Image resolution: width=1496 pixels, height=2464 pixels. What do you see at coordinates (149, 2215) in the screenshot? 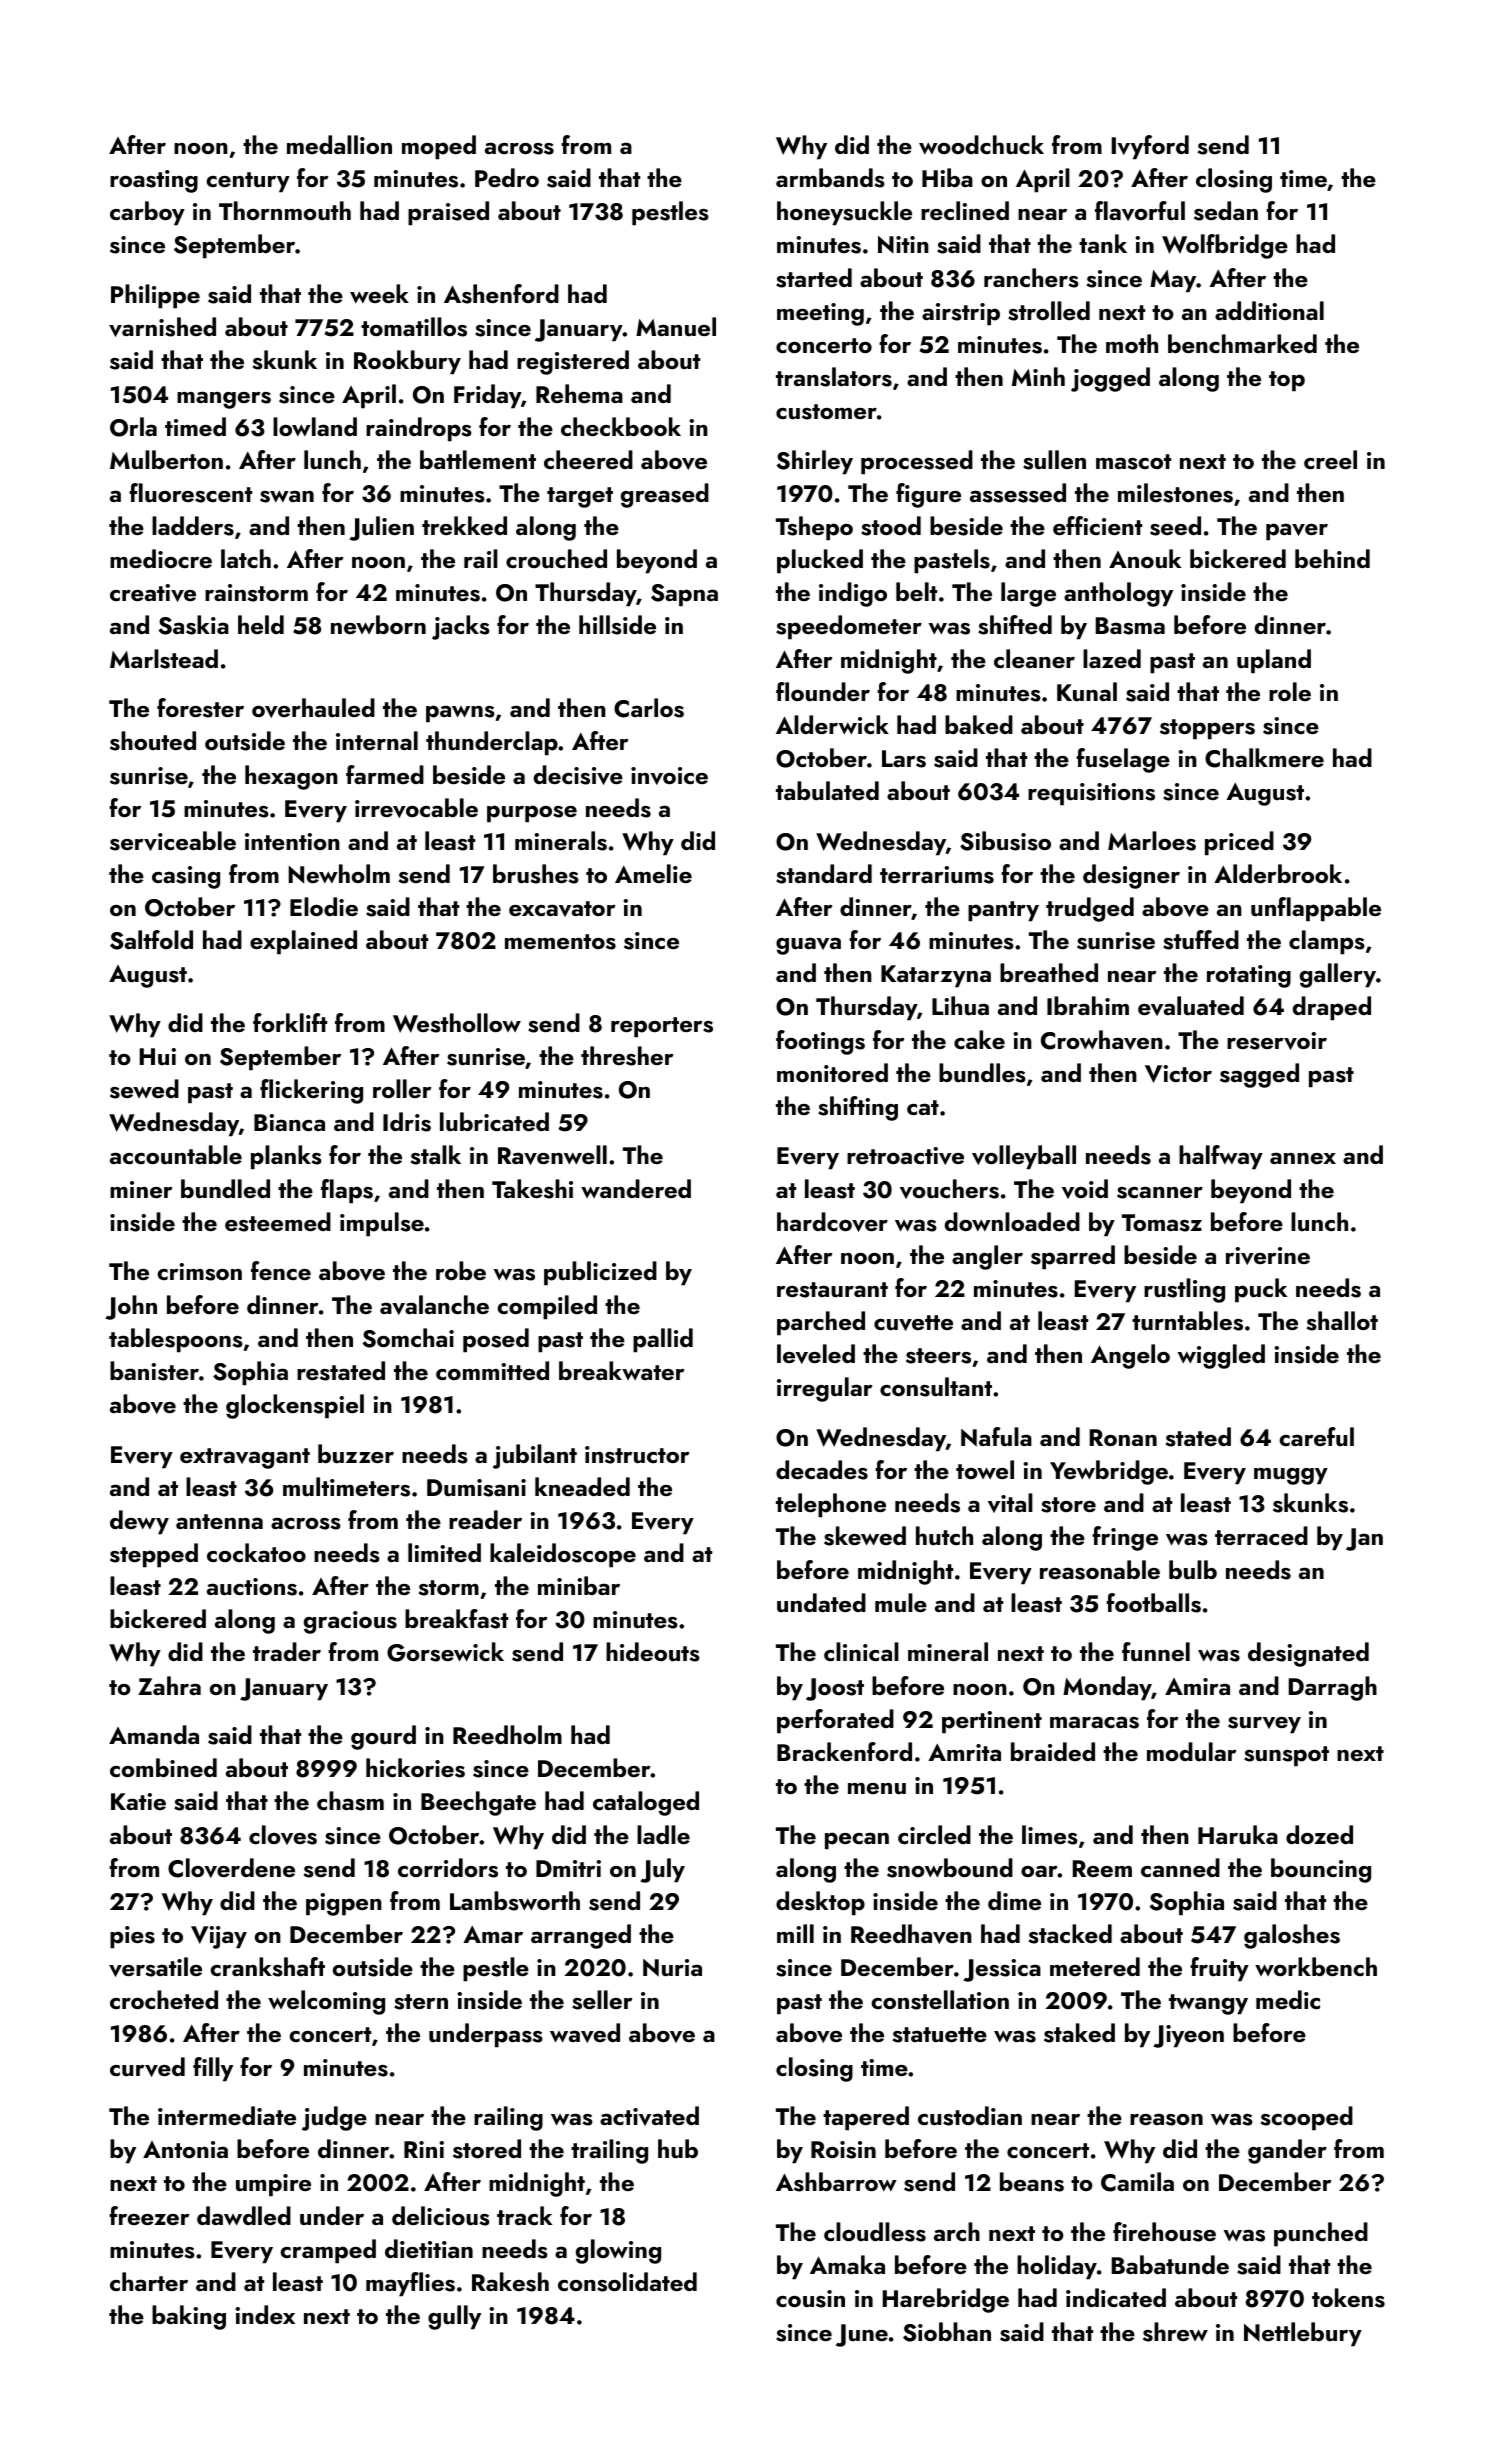
I see `freezer` at bounding box center [149, 2215].
